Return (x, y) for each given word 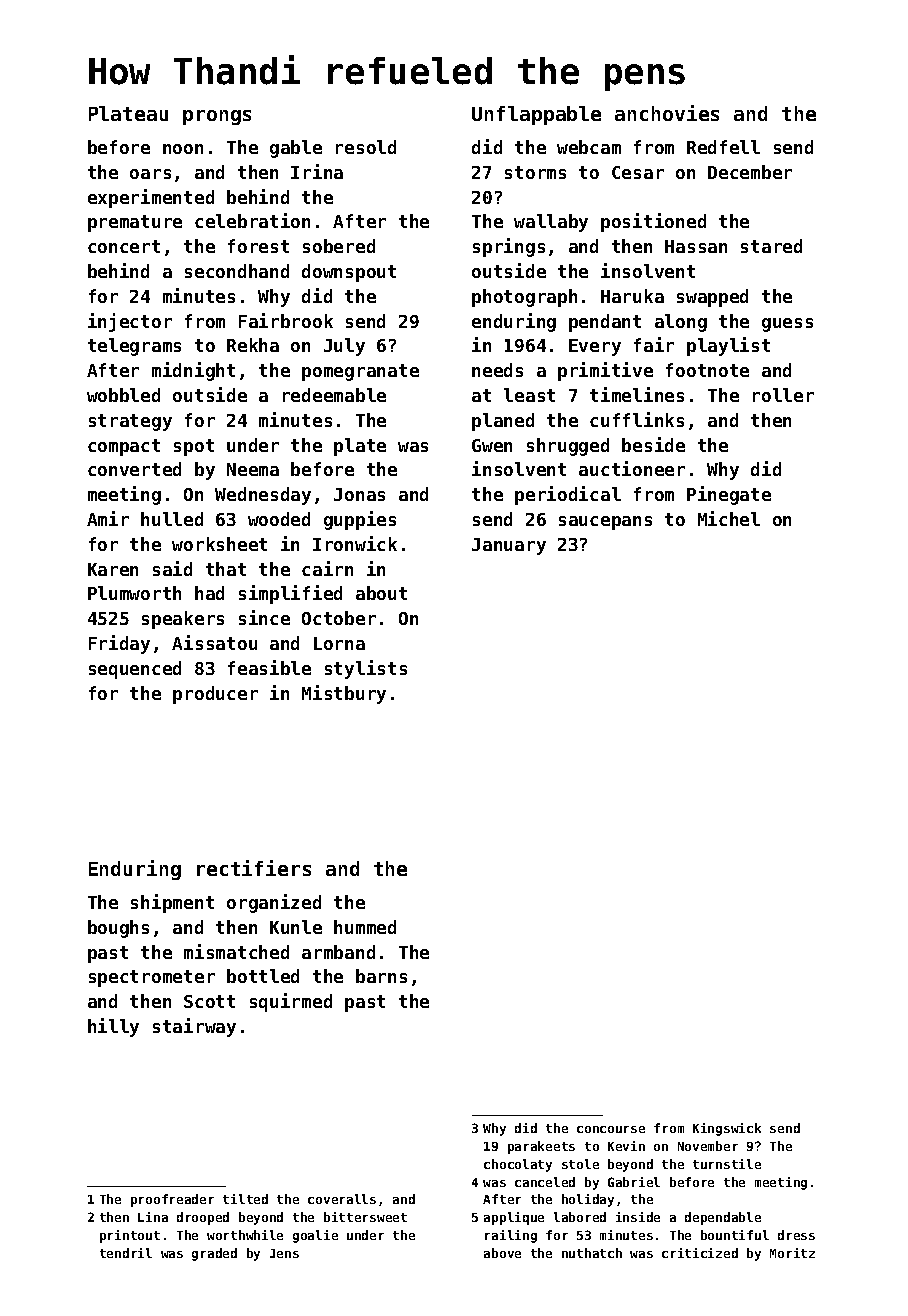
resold (366, 147)
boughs (118, 929)
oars (150, 174)
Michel (729, 518)
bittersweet (365, 1217)
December (750, 172)
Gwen (492, 445)
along (681, 323)
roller (783, 395)
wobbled (123, 395)
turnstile (727, 1164)
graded (214, 1254)
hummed (365, 927)
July (344, 347)
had (209, 593)
